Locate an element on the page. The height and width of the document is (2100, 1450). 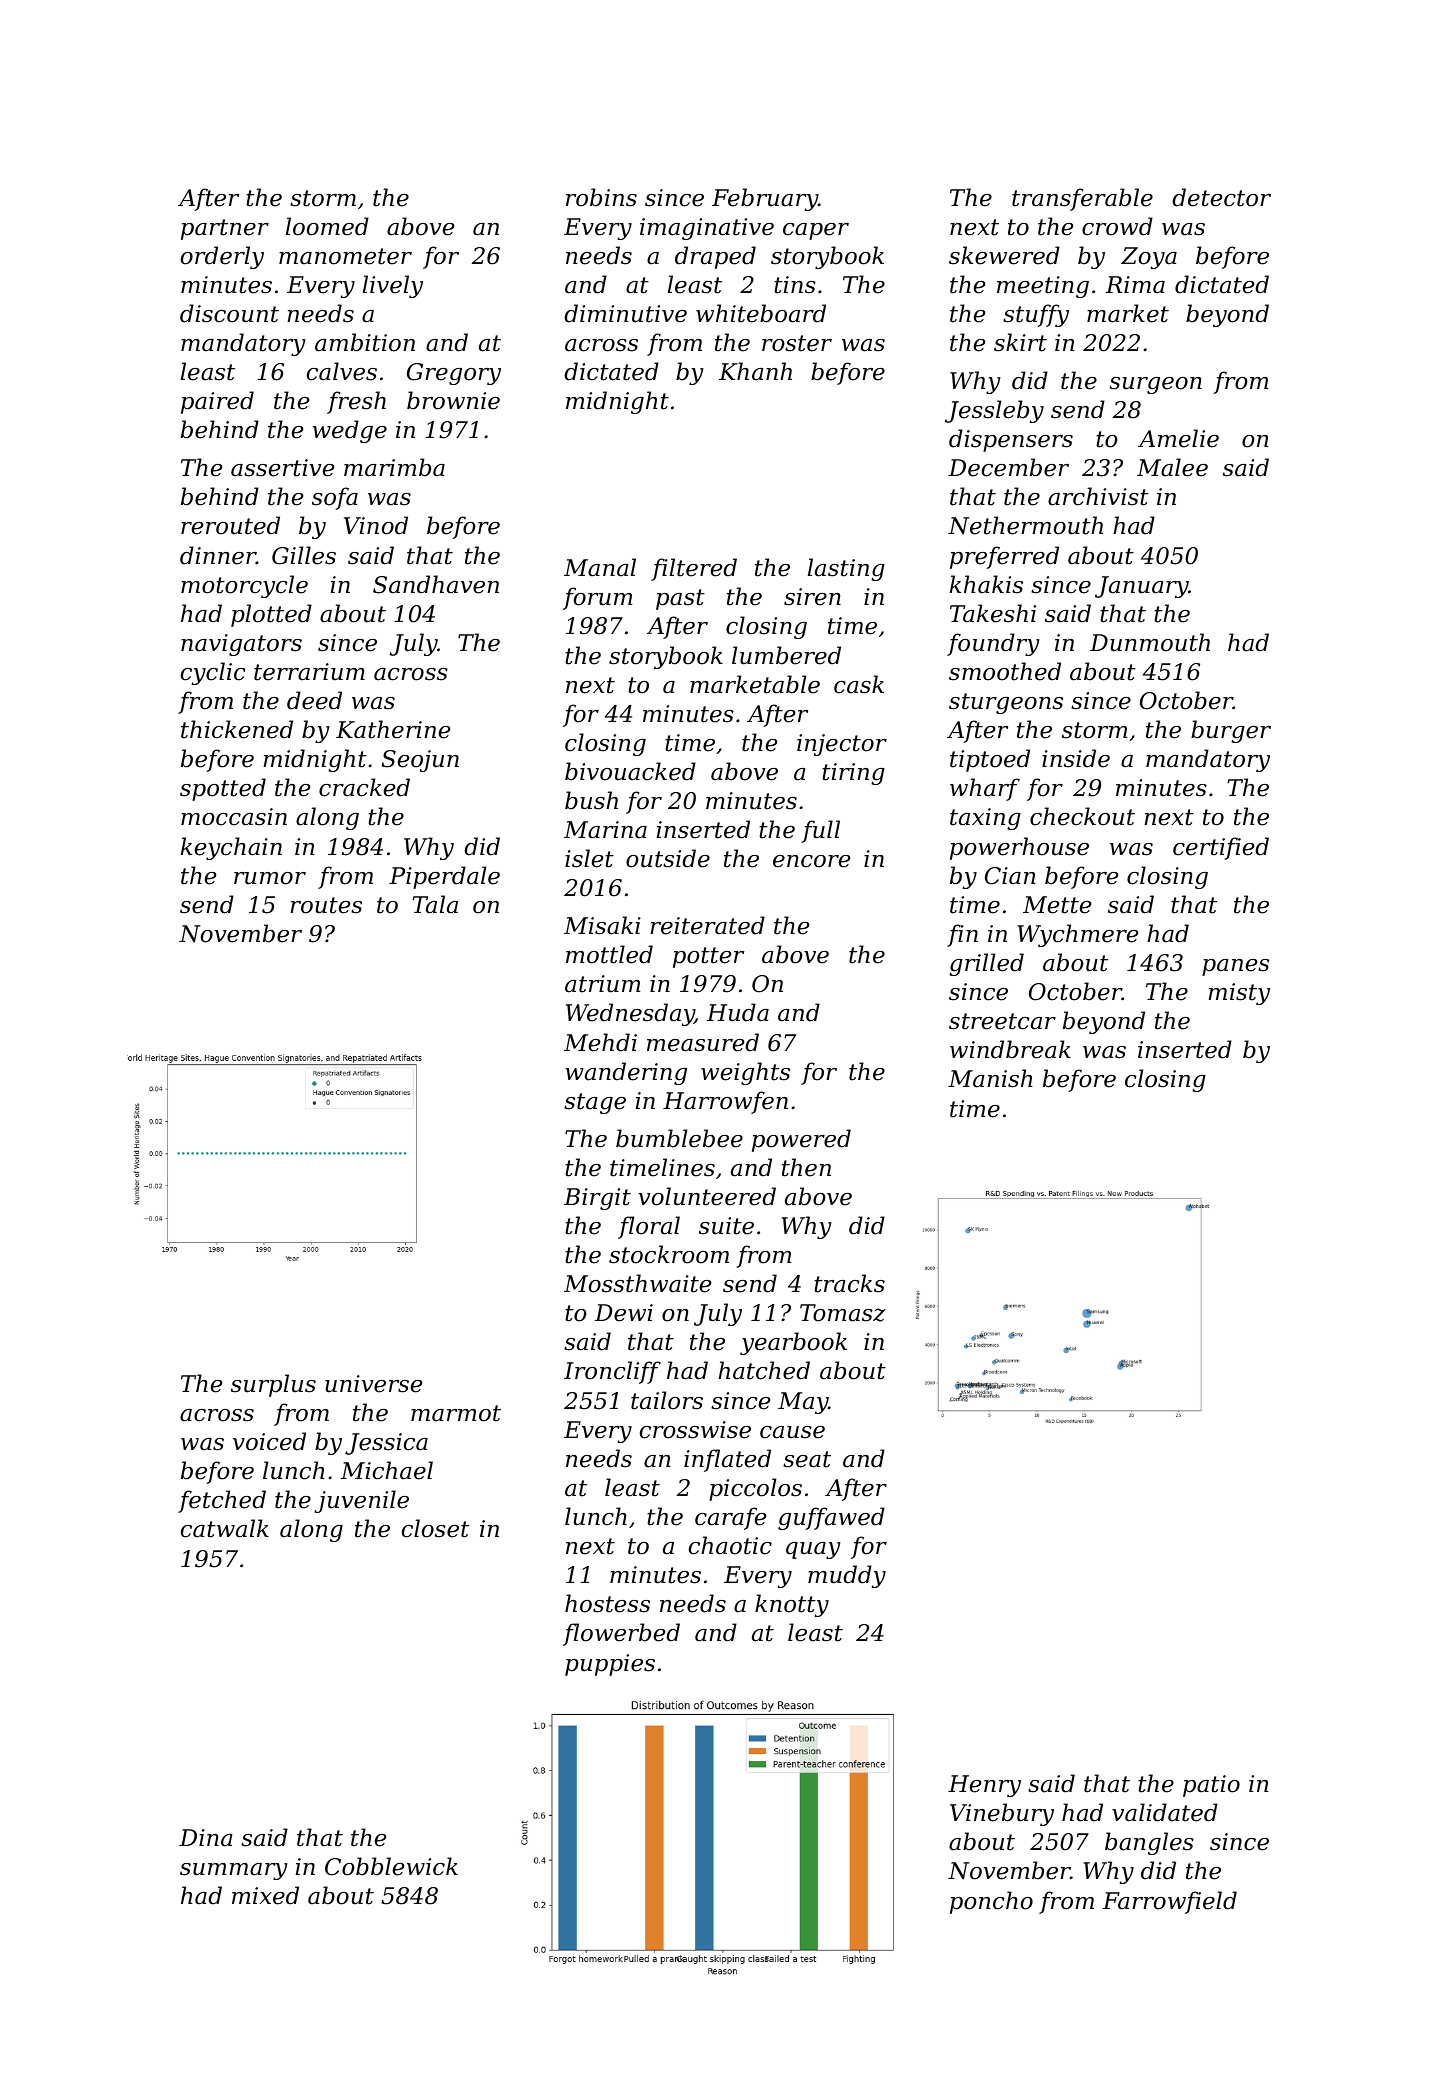
full is located at coordinates (820, 831).
